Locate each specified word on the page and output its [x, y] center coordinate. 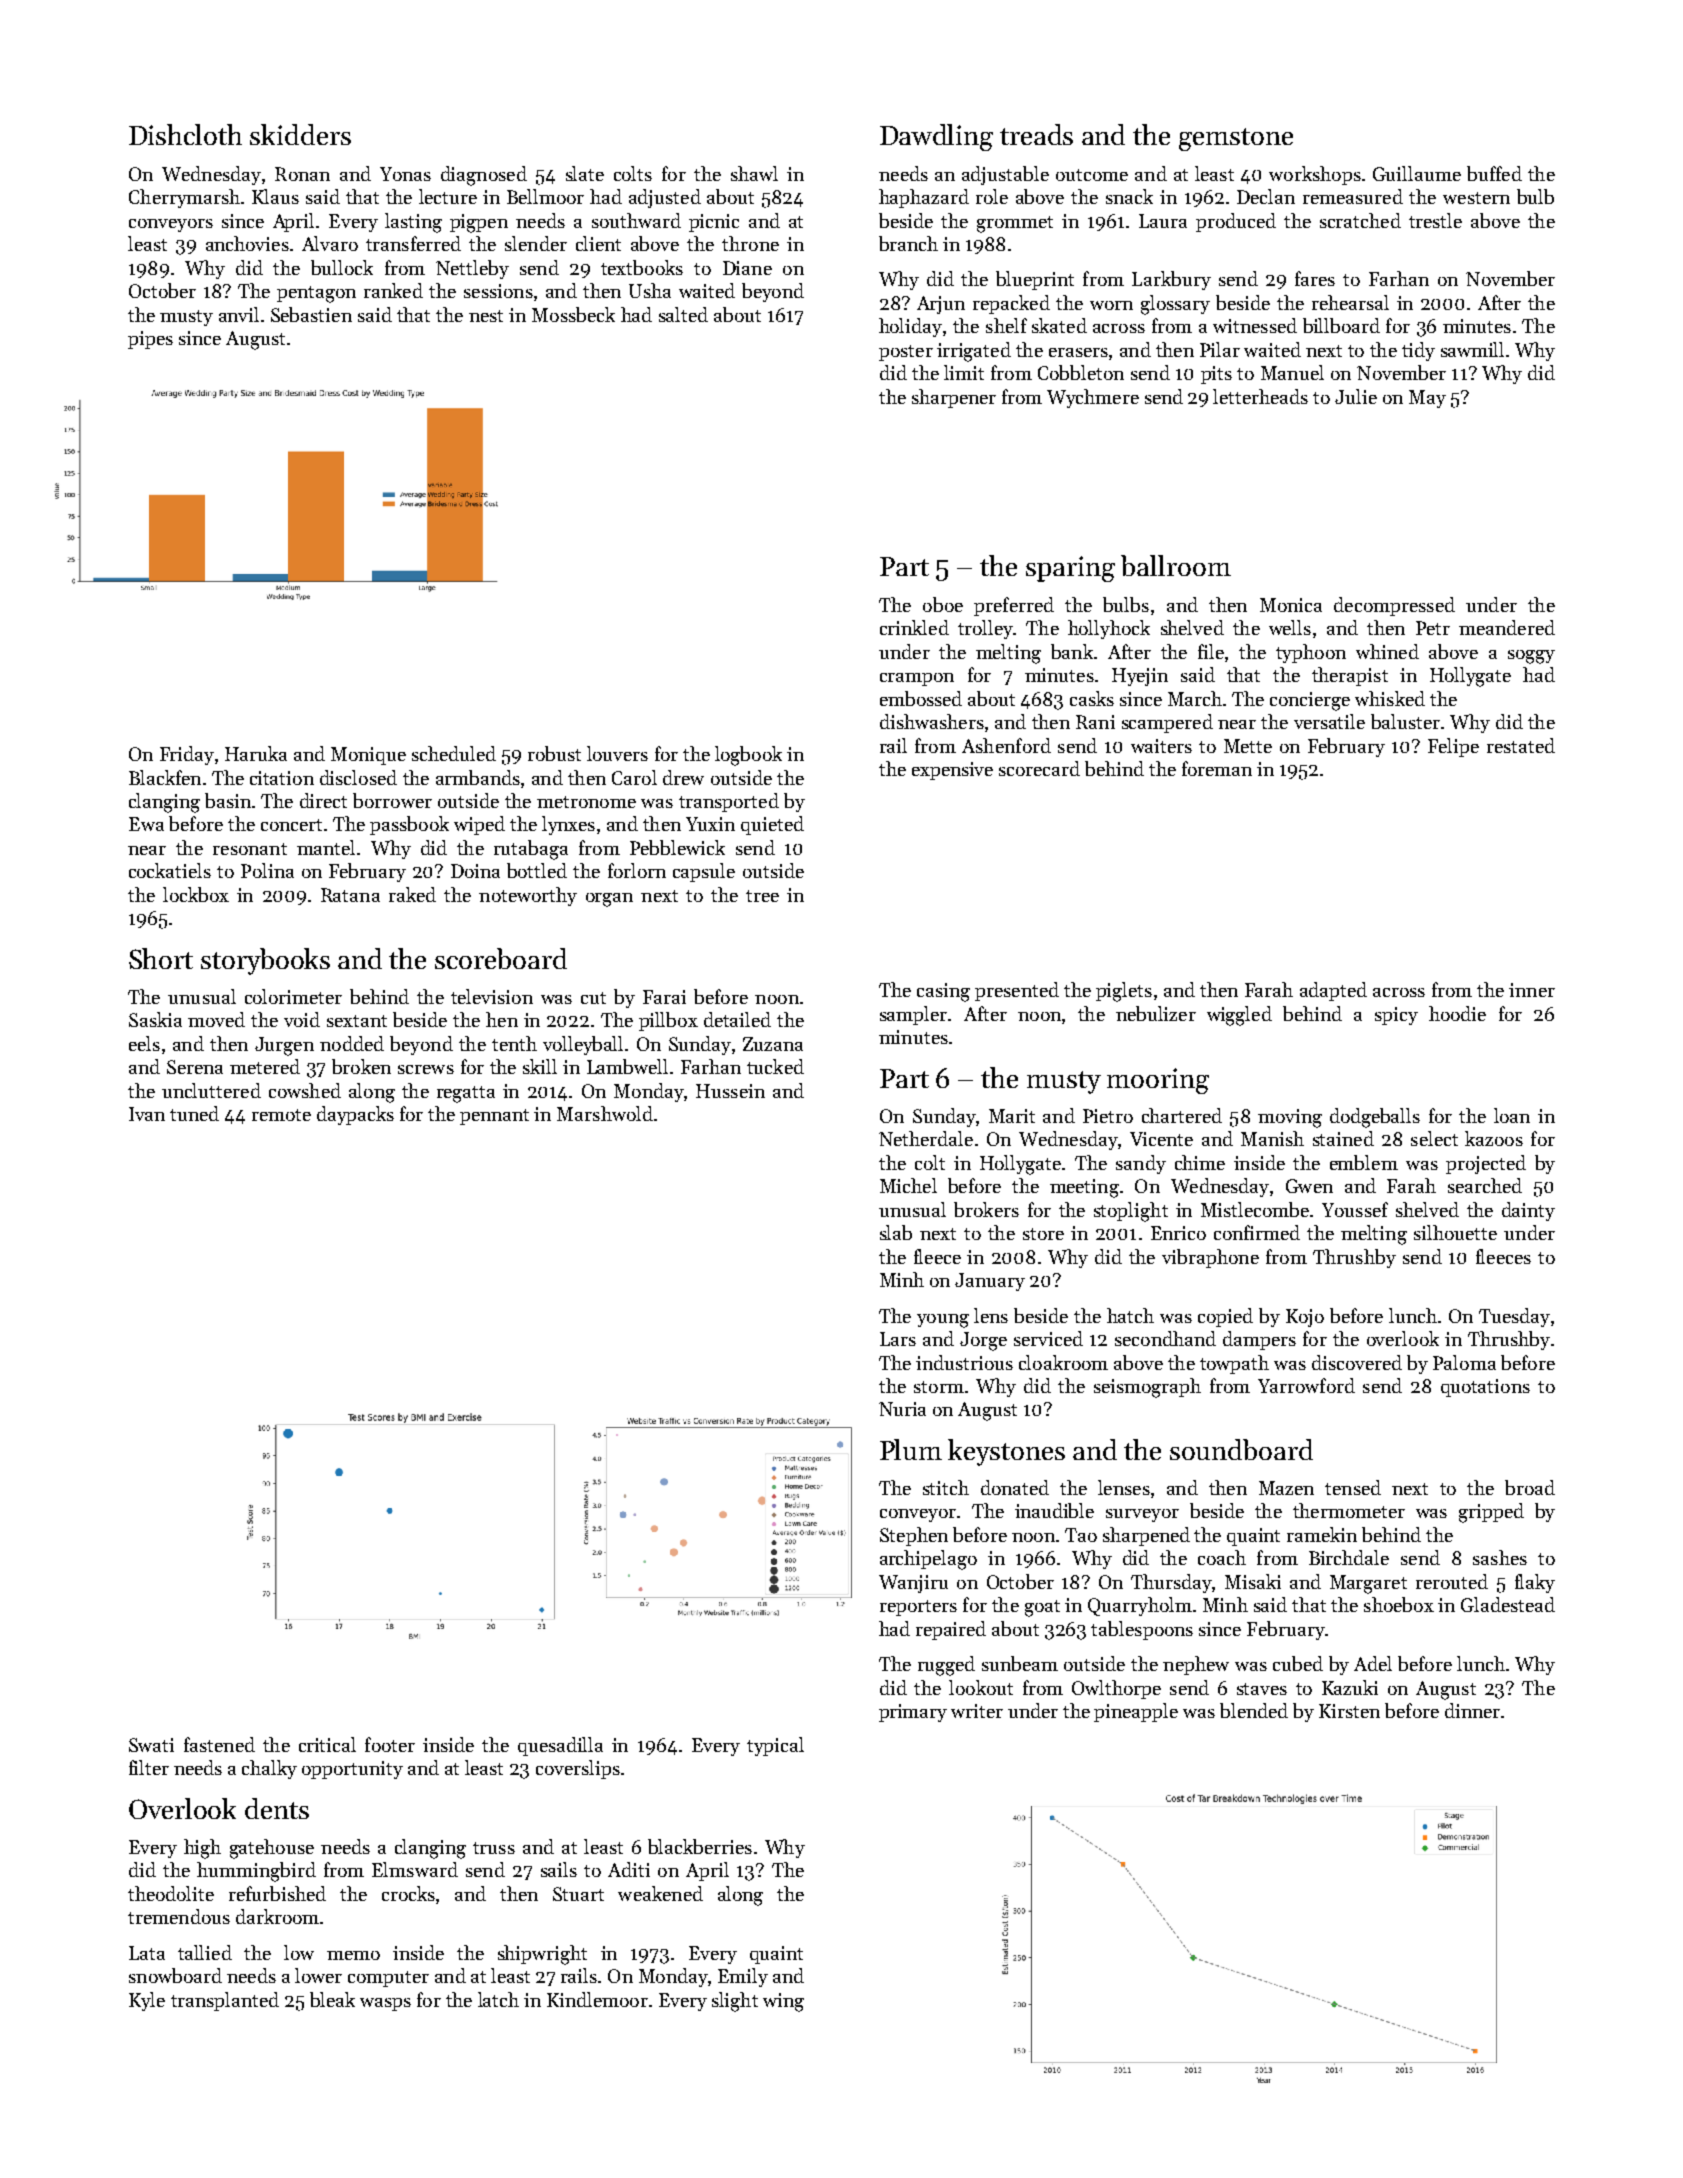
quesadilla [560, 1746]
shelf [1006, 325]
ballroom [1176, 565]
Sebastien [311, 314]
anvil [239, 314]
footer [390, 1744]
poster [906, 353]
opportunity [352, 1770]
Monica [1291, 605]
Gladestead [1508, 1604]
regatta [466, 1094]
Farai [664, 997]
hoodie [1457, 1013]
